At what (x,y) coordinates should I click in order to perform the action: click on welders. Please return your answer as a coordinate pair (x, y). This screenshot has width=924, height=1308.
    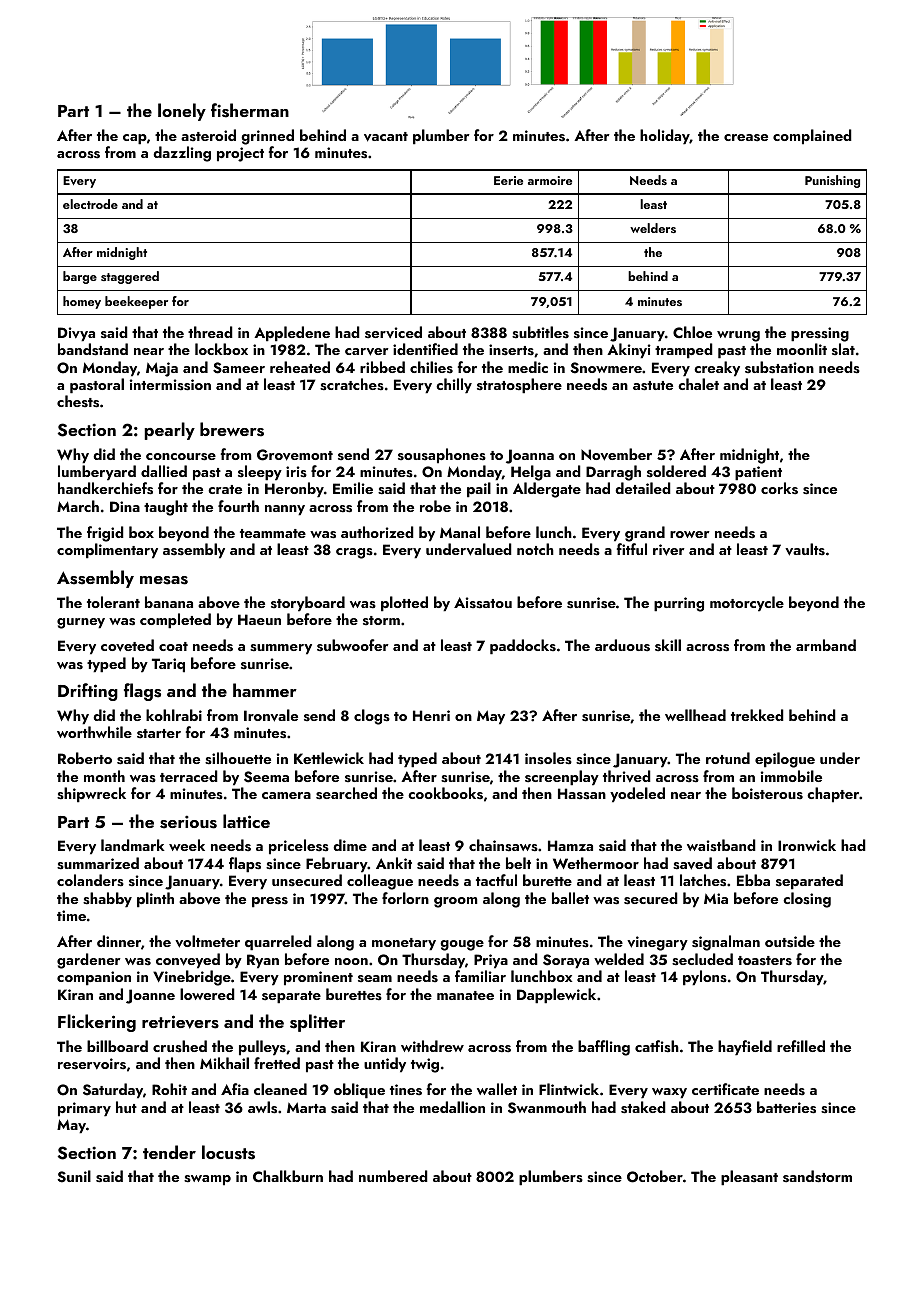
    Looking at the image, I should click on (653, 228).
